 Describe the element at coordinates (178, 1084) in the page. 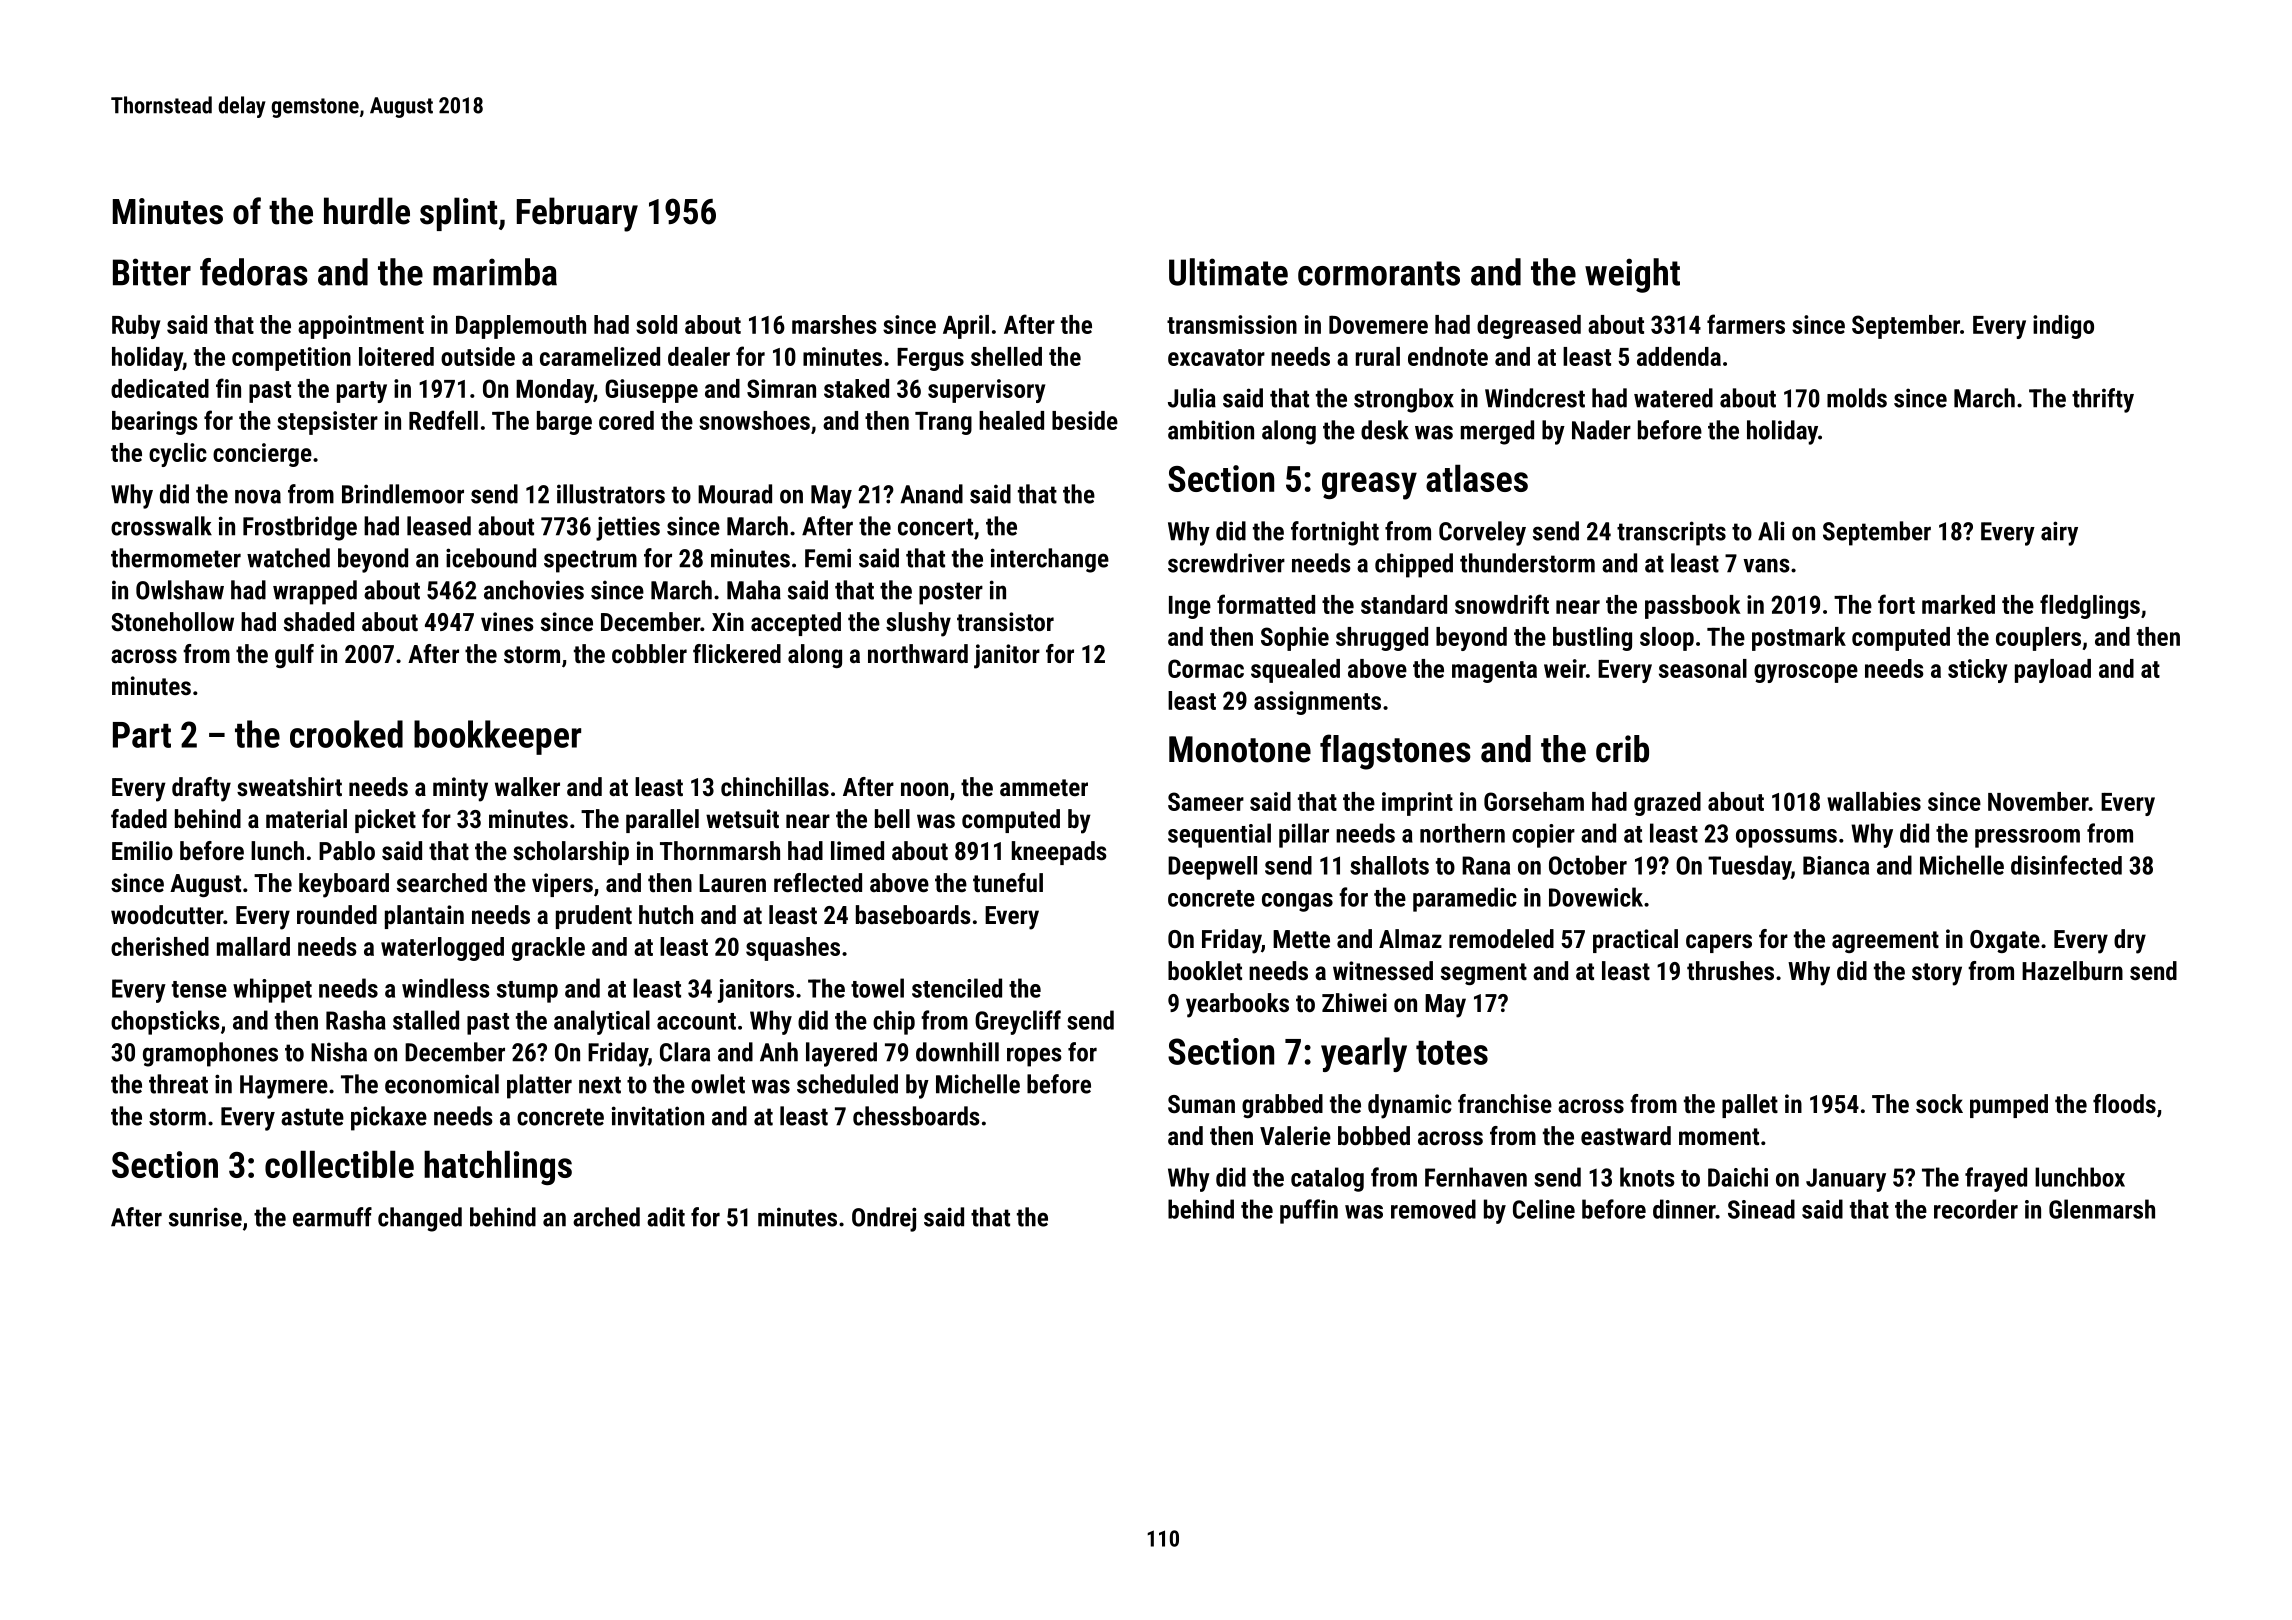

I see `threat` at that location.
